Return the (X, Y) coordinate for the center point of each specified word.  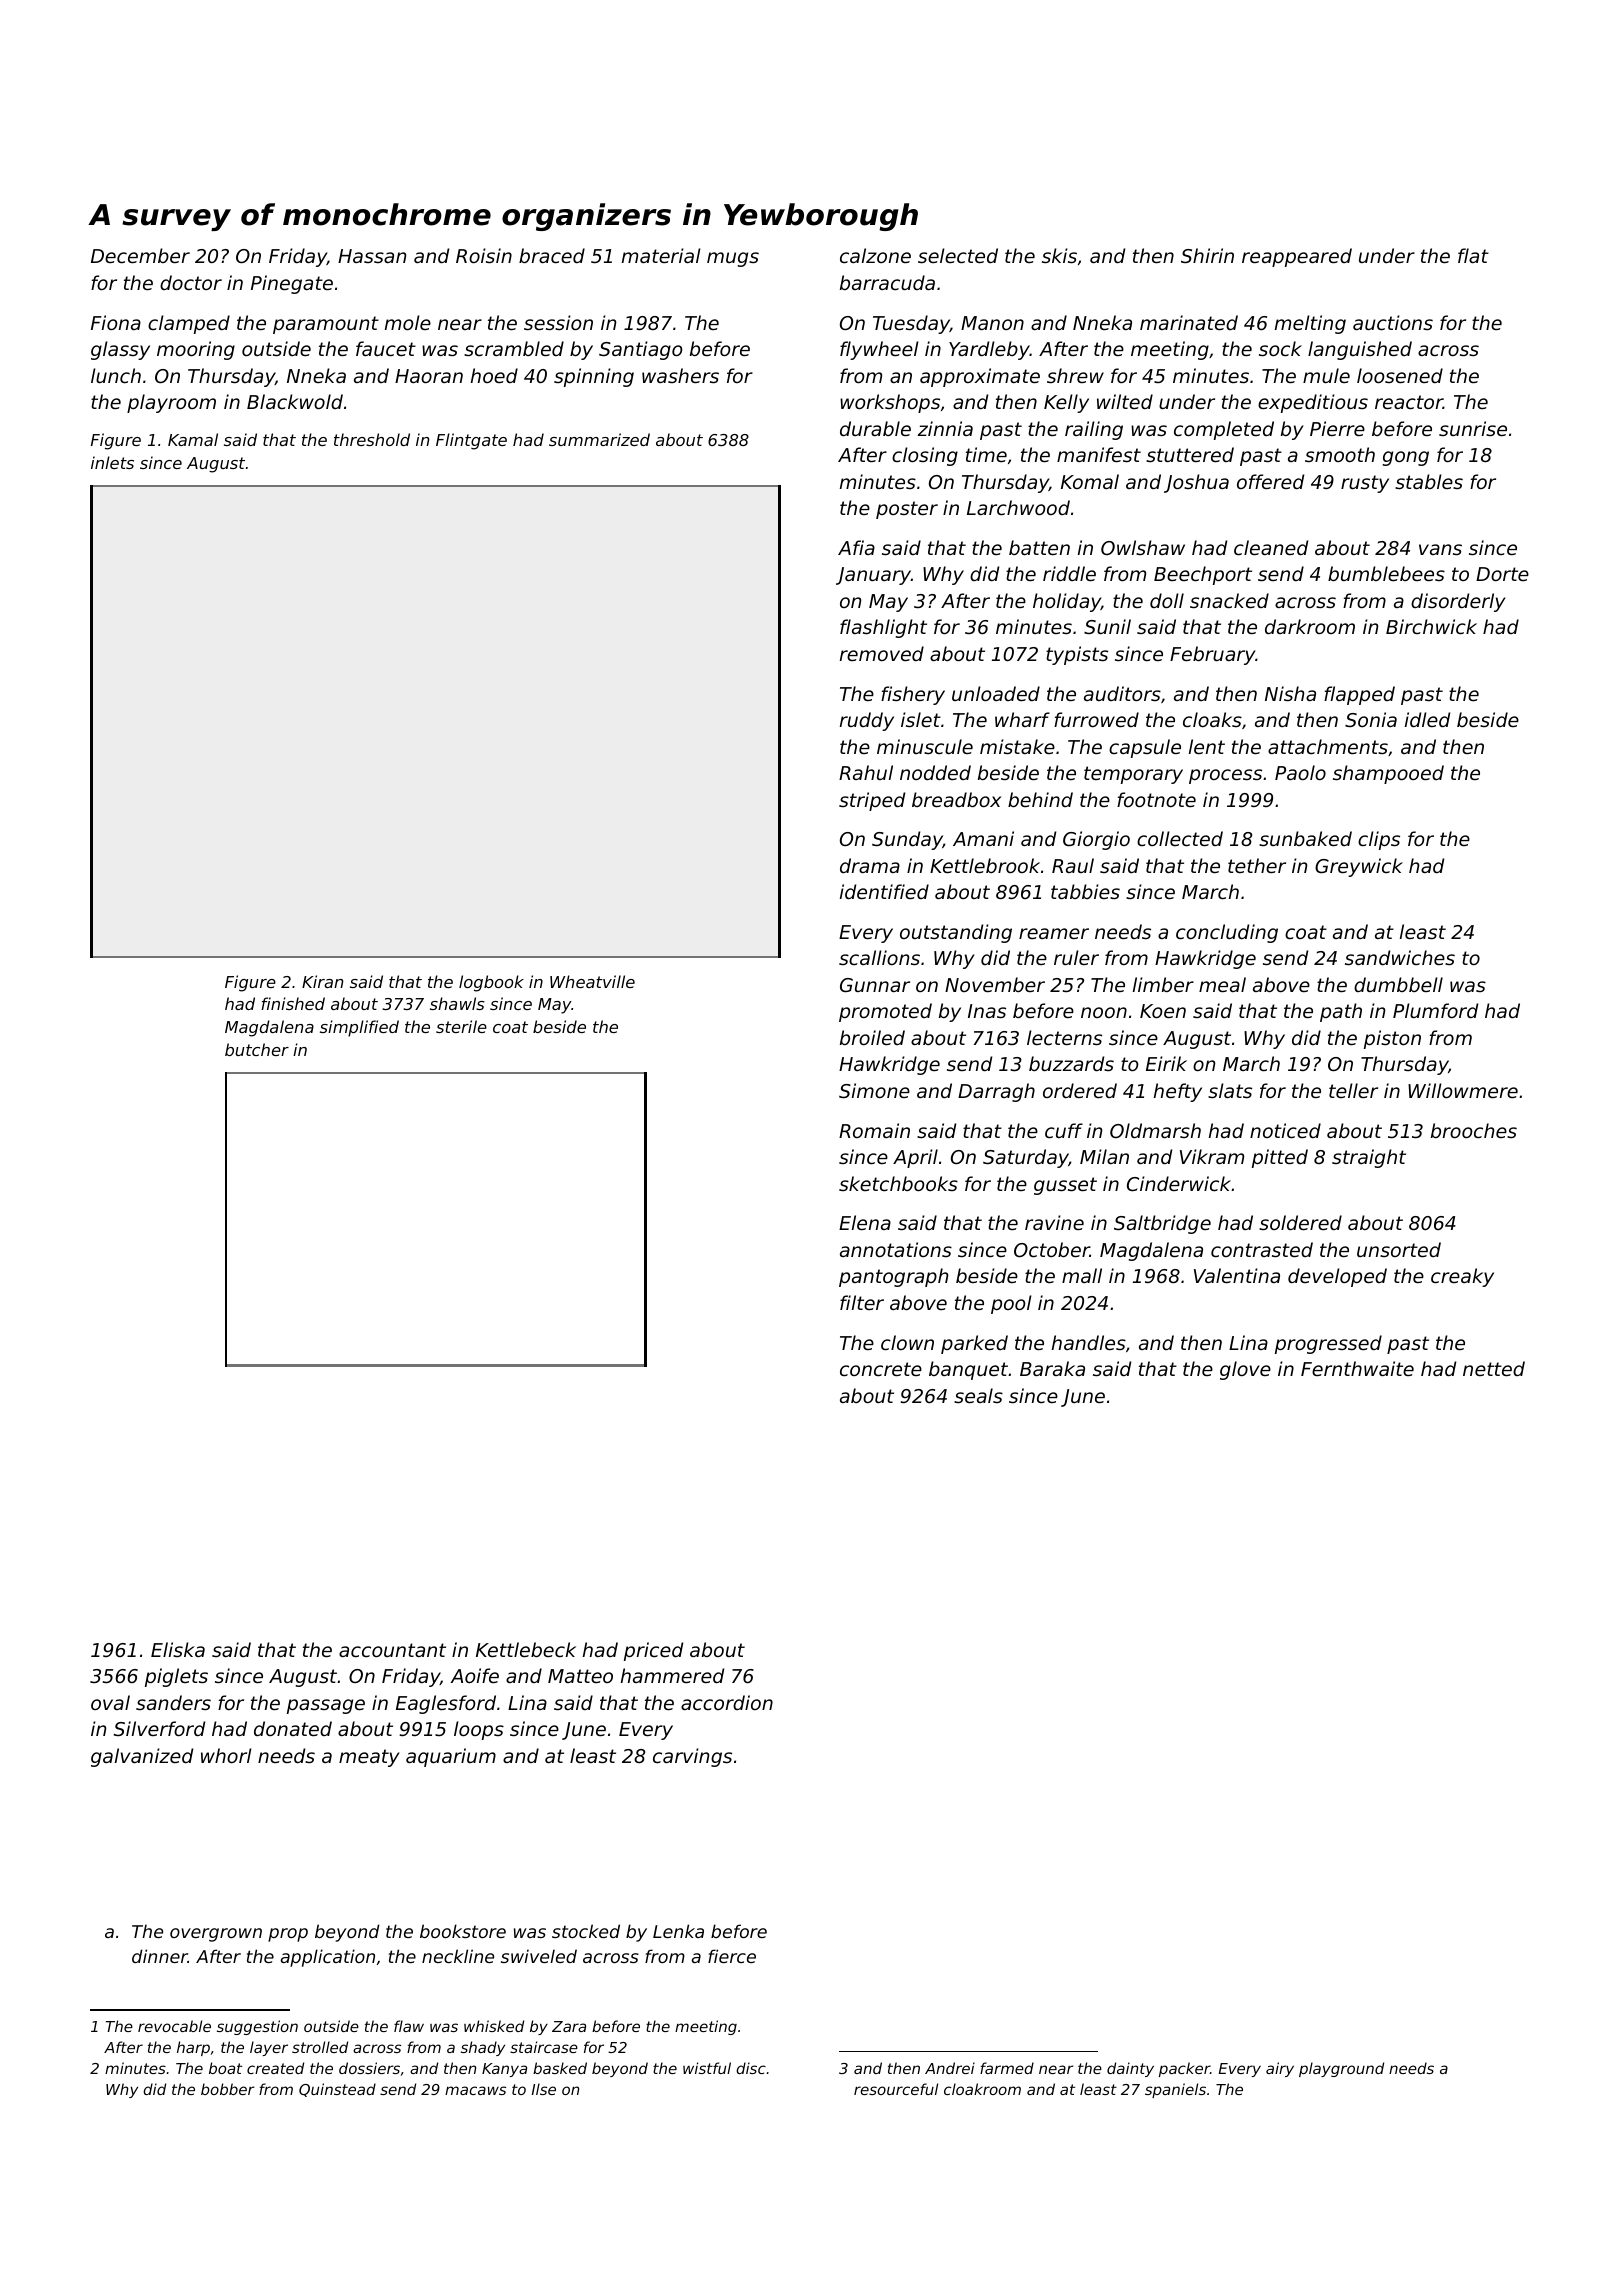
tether (1257, 865)
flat (1473, 255)
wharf (1022, 719)
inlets (112, 462)
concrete (881, 1369)
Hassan (372, 256)
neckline (458, 1956)
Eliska (178, 1649)
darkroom (1310, 626)
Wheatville (592, 981)
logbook (491, 983)
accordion (727, 1702)
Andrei (950, 2068)
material (661, 255)
